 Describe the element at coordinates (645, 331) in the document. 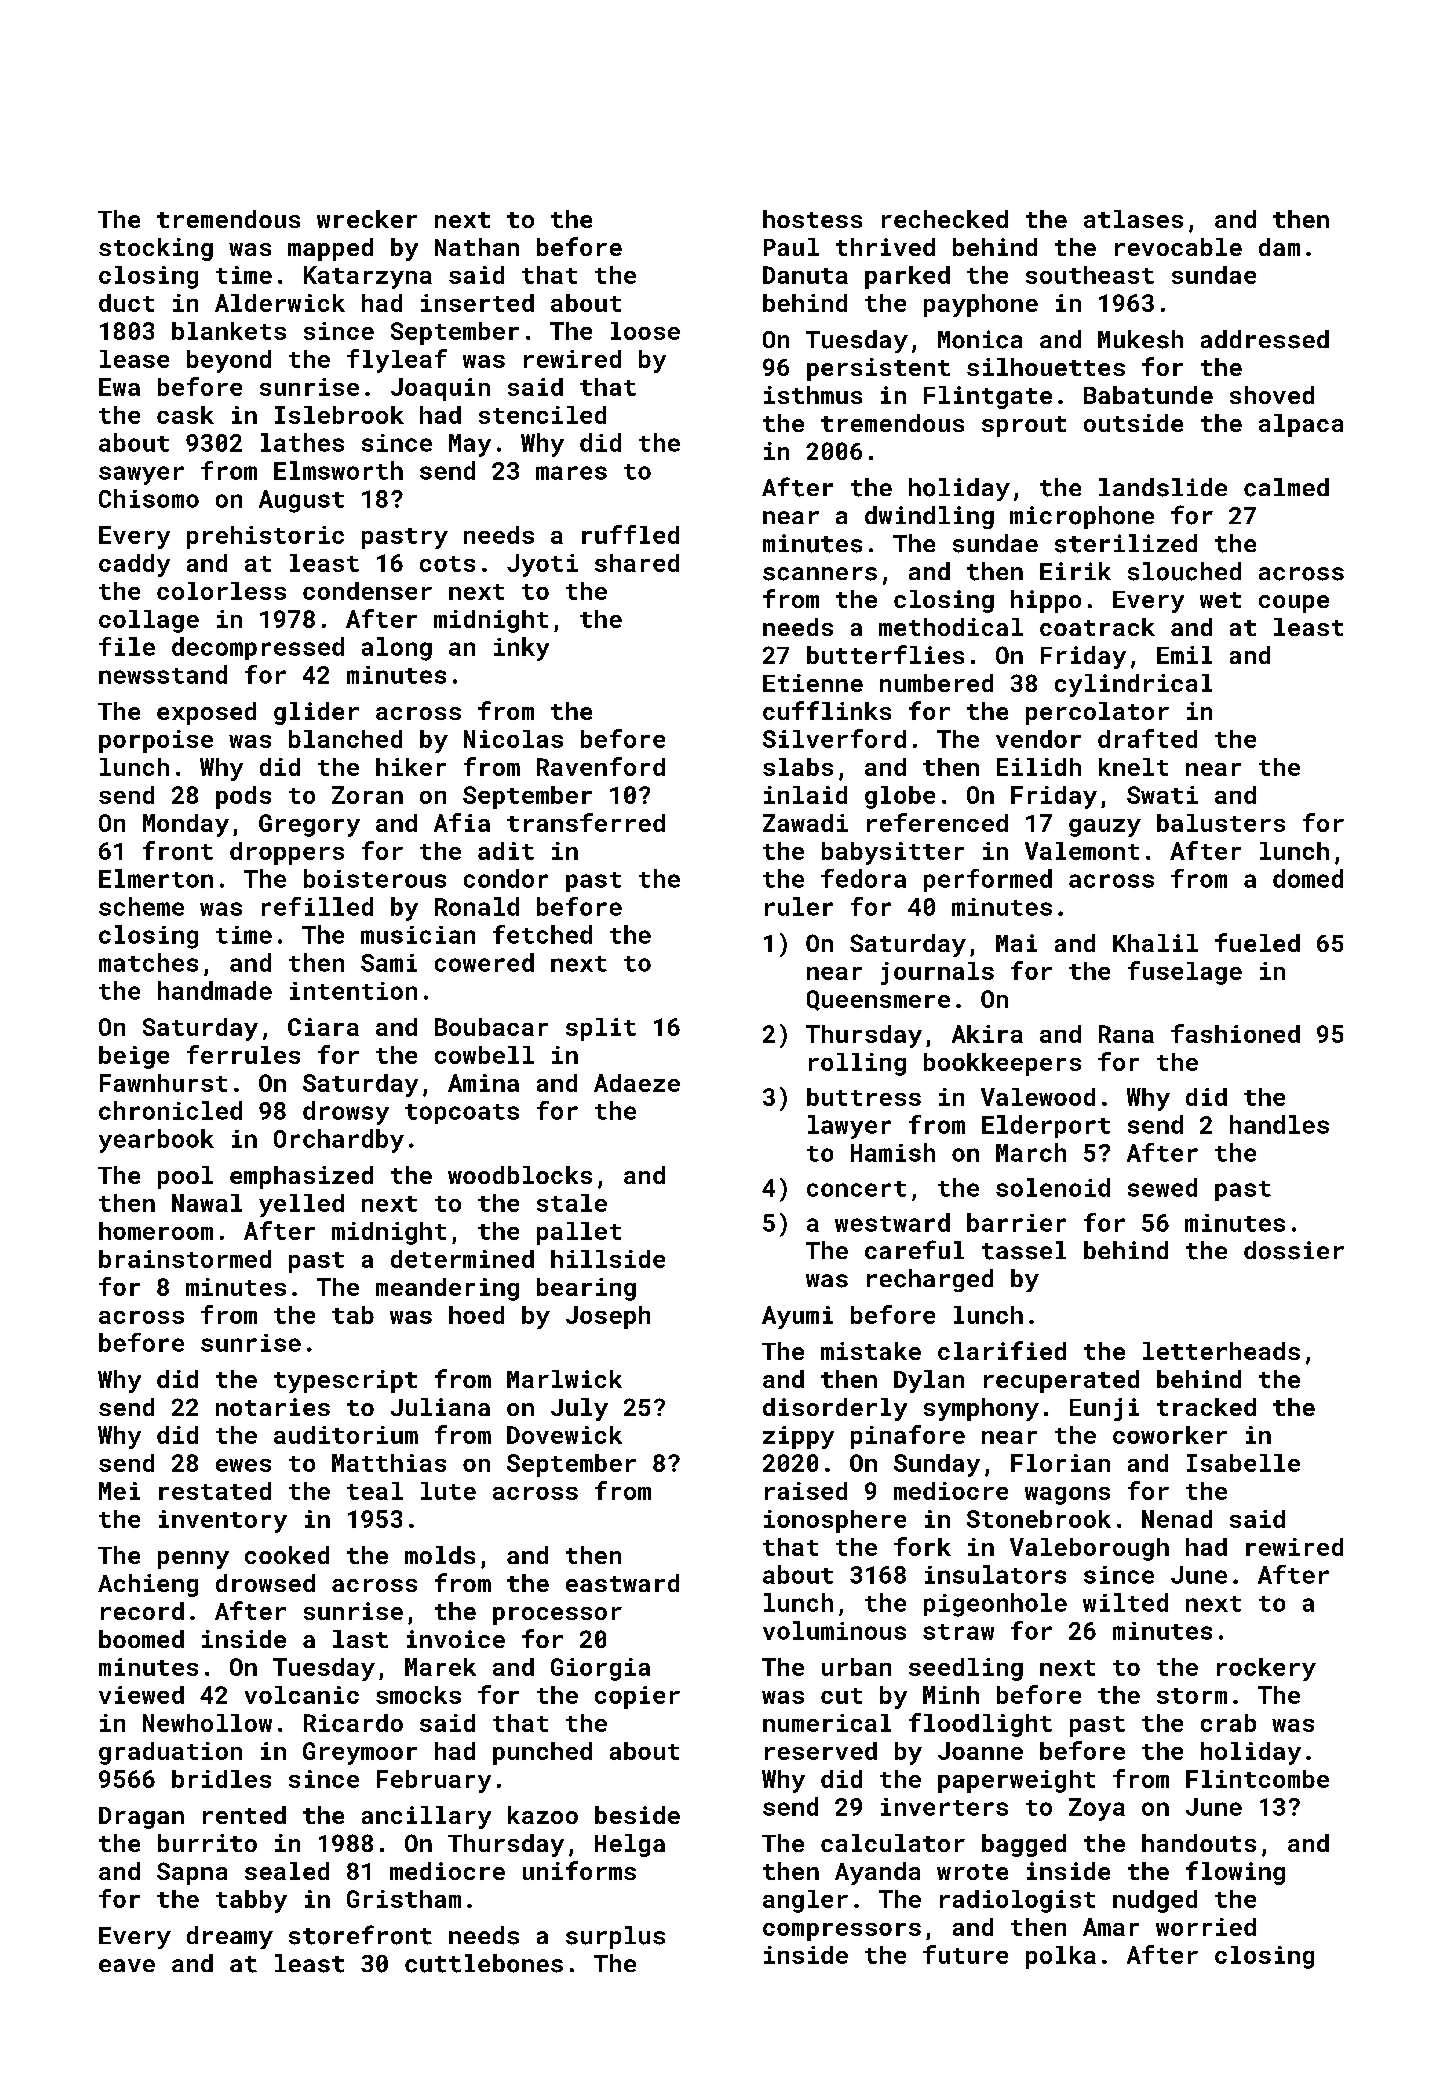

I see `loose` at that location.
